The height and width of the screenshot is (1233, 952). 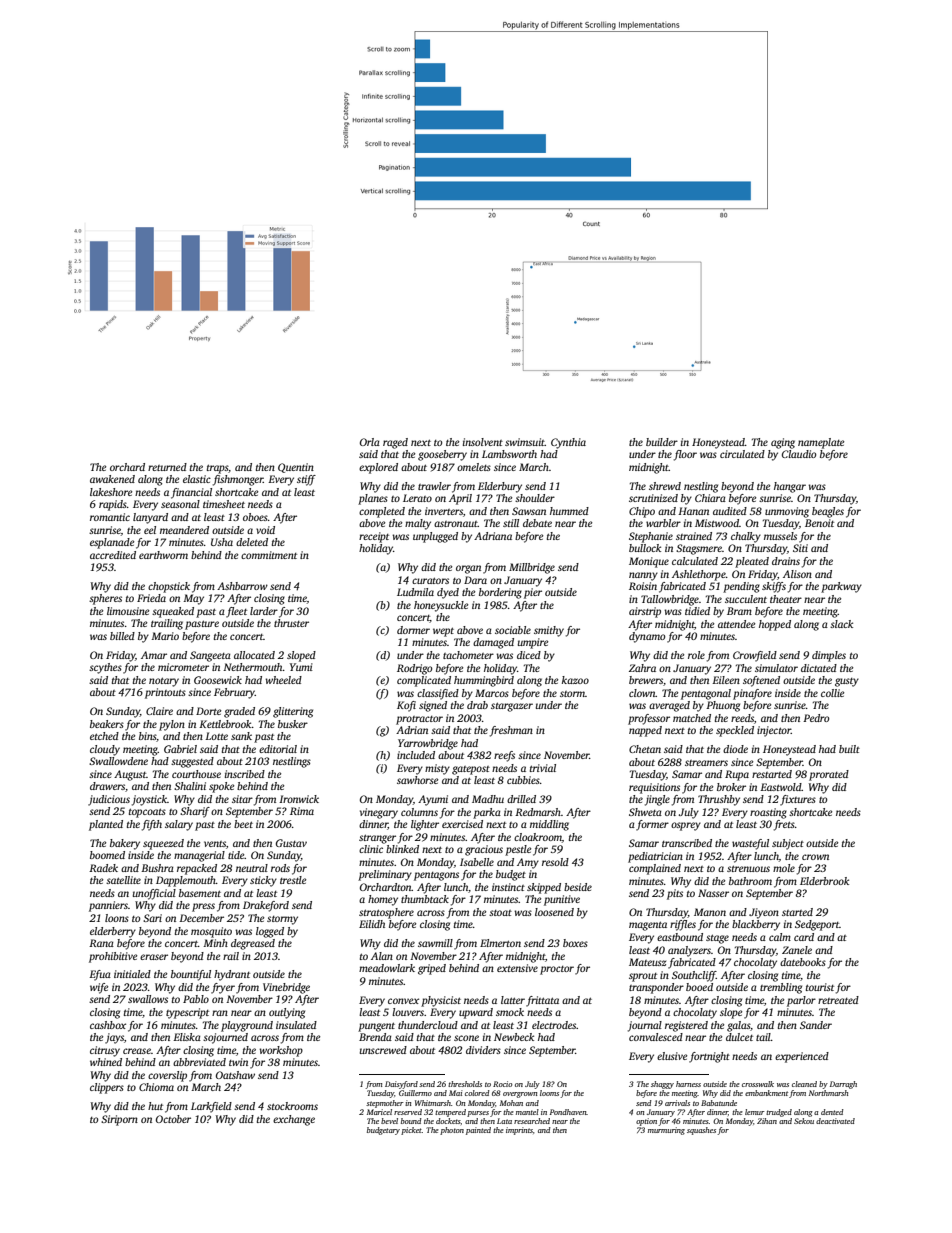 I want to click on clippers, so click(x=107, y=1088).
